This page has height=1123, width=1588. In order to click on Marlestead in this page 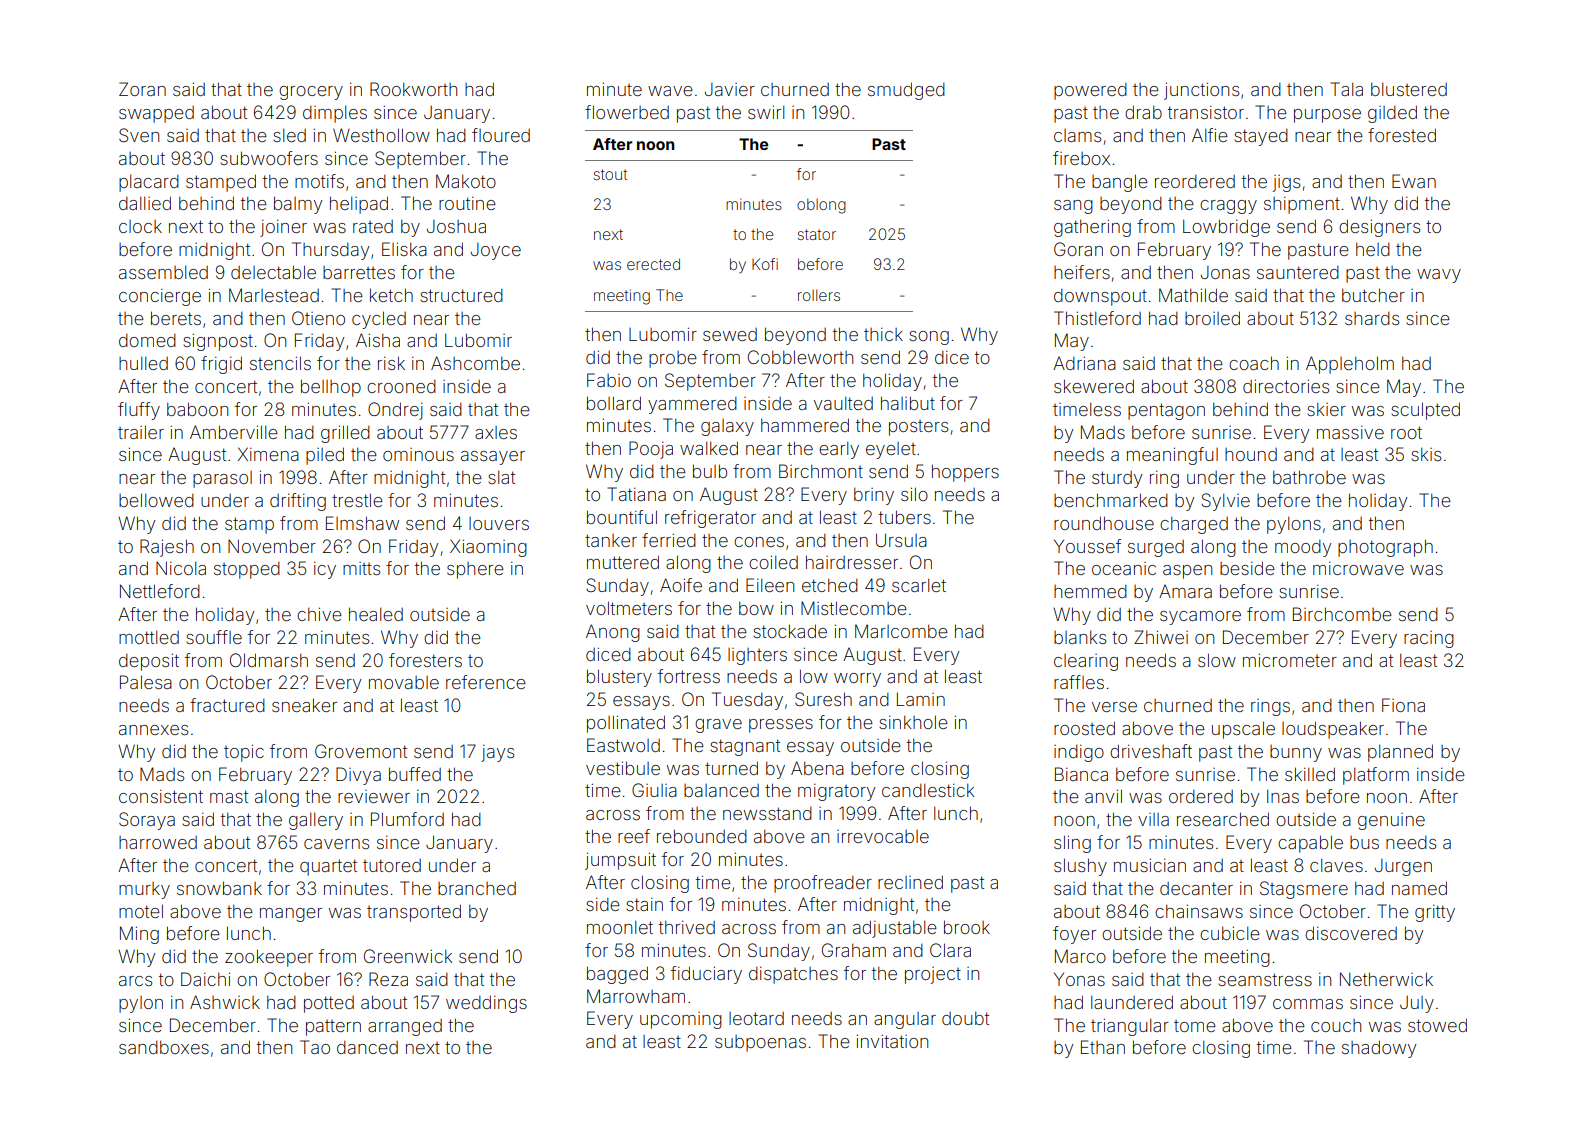, I will do `click(274, 295)`.
